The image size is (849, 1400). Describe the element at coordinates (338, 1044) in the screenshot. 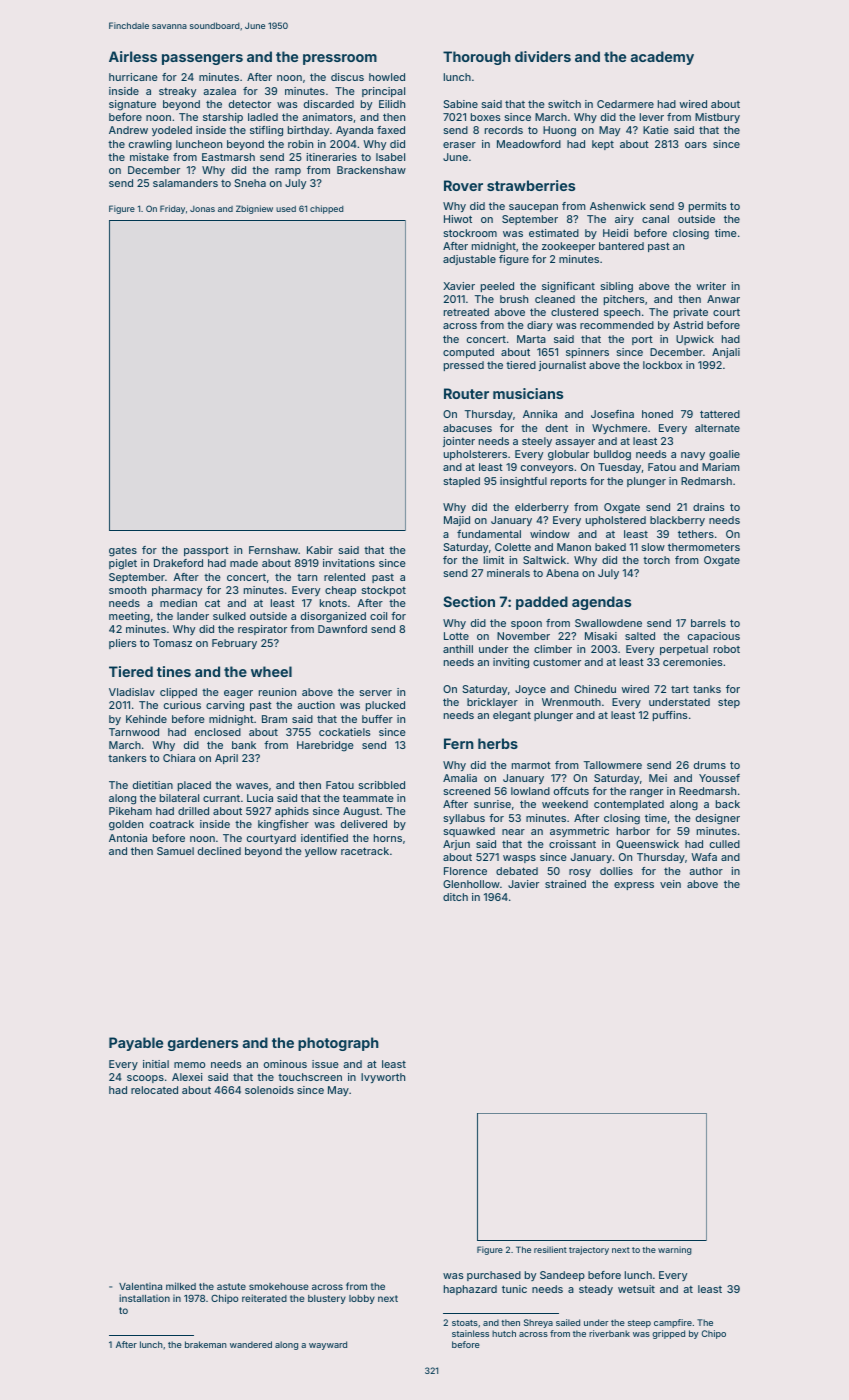

I see `photograph` at that location.
